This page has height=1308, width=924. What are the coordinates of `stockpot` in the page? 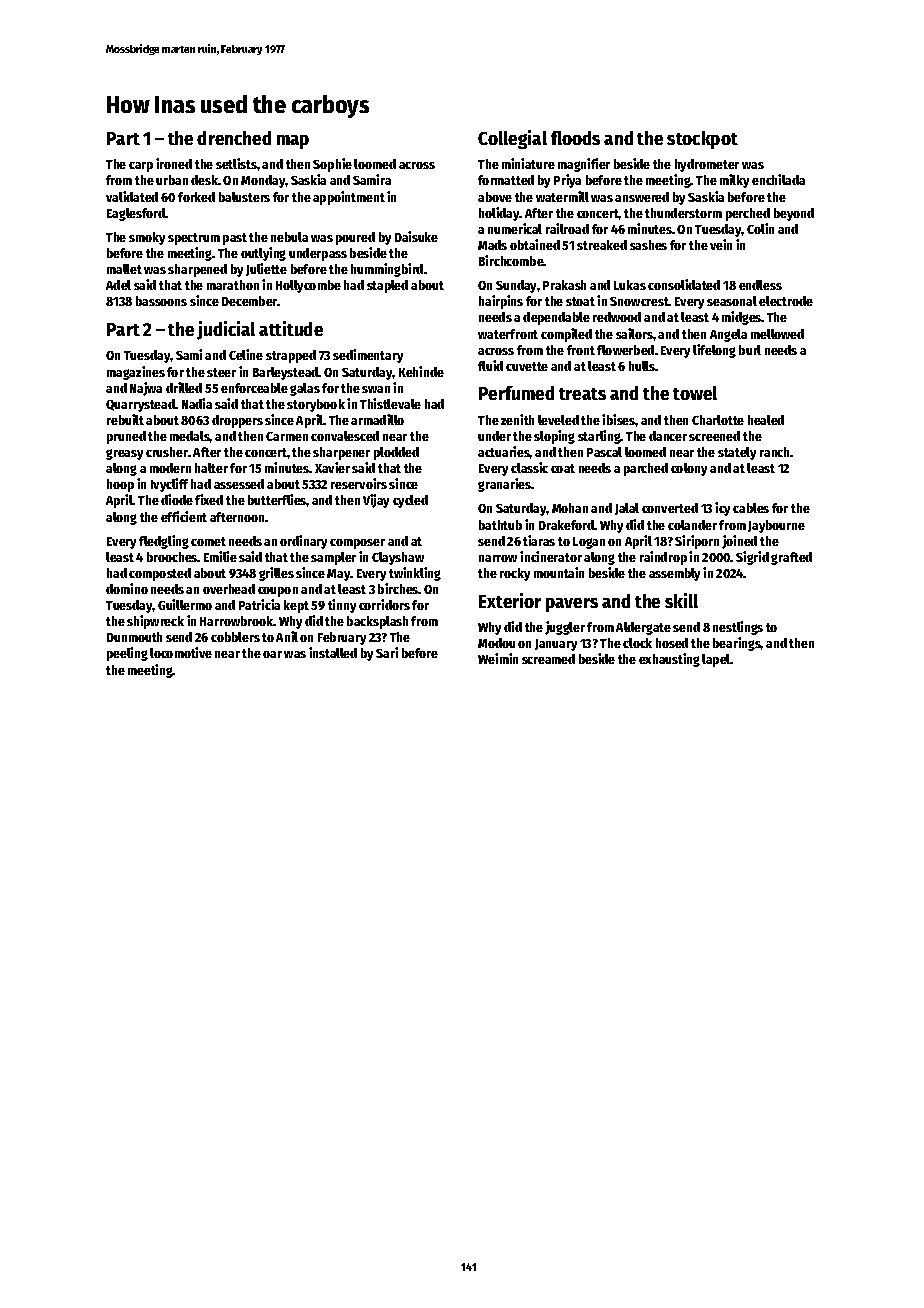 It's located at (702, 140).
